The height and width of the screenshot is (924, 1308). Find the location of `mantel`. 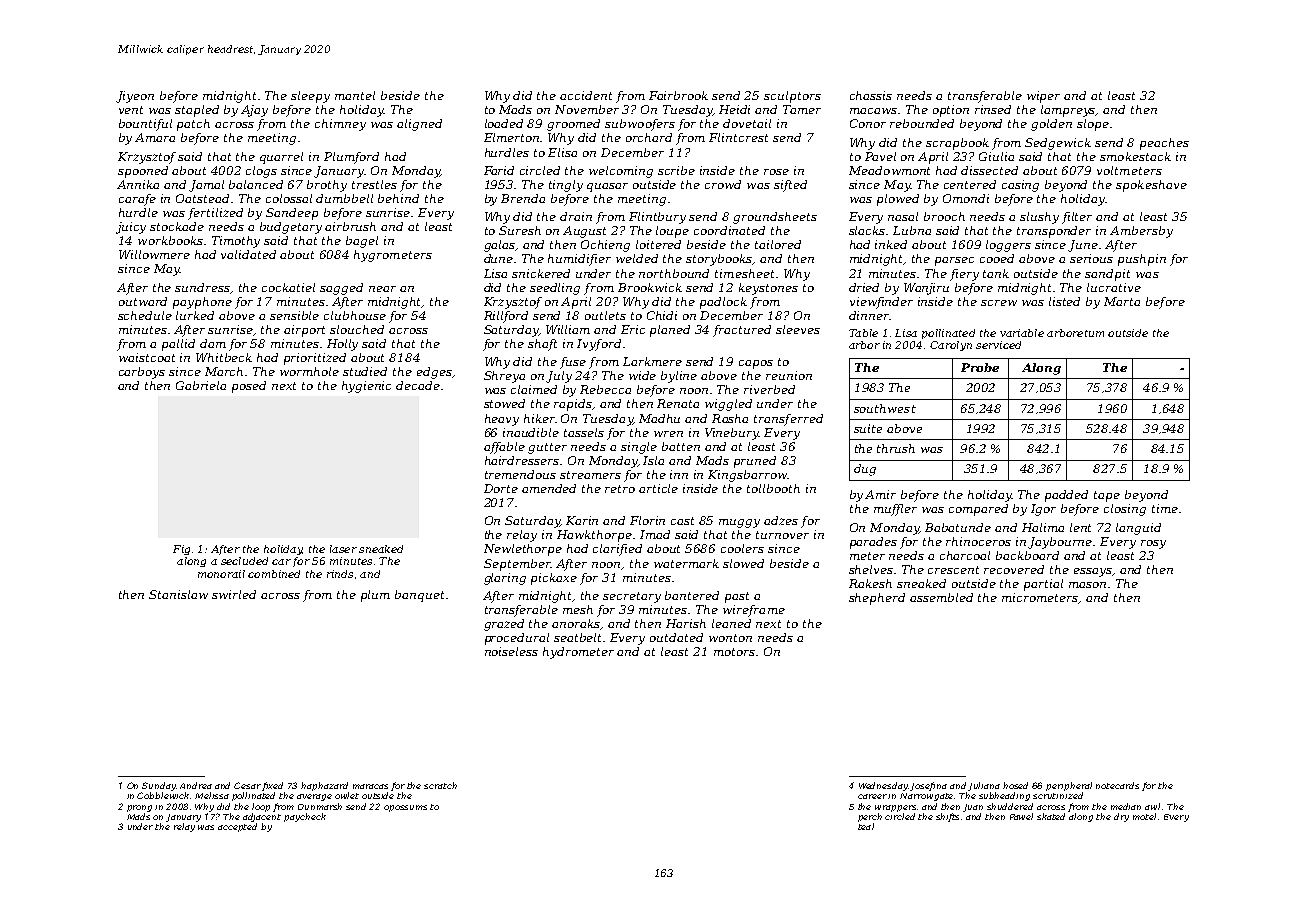

mantel is located at coordinates (355, 95).
